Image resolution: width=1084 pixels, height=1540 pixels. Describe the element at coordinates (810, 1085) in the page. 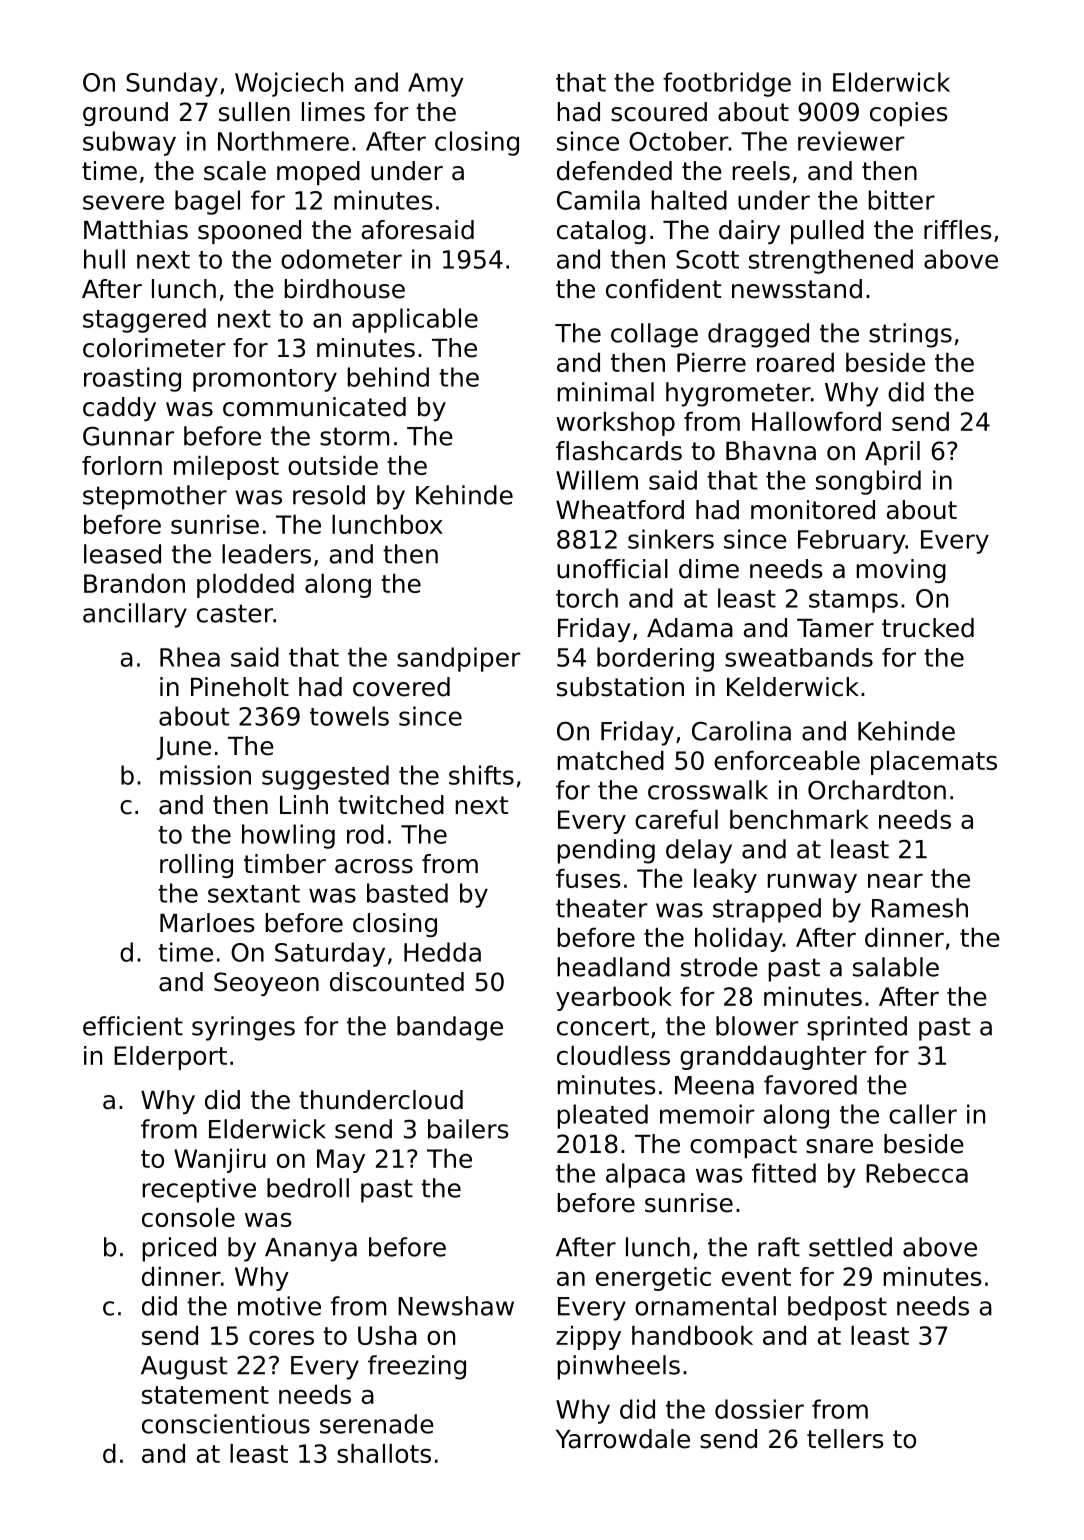

I see `favored` at that location.
